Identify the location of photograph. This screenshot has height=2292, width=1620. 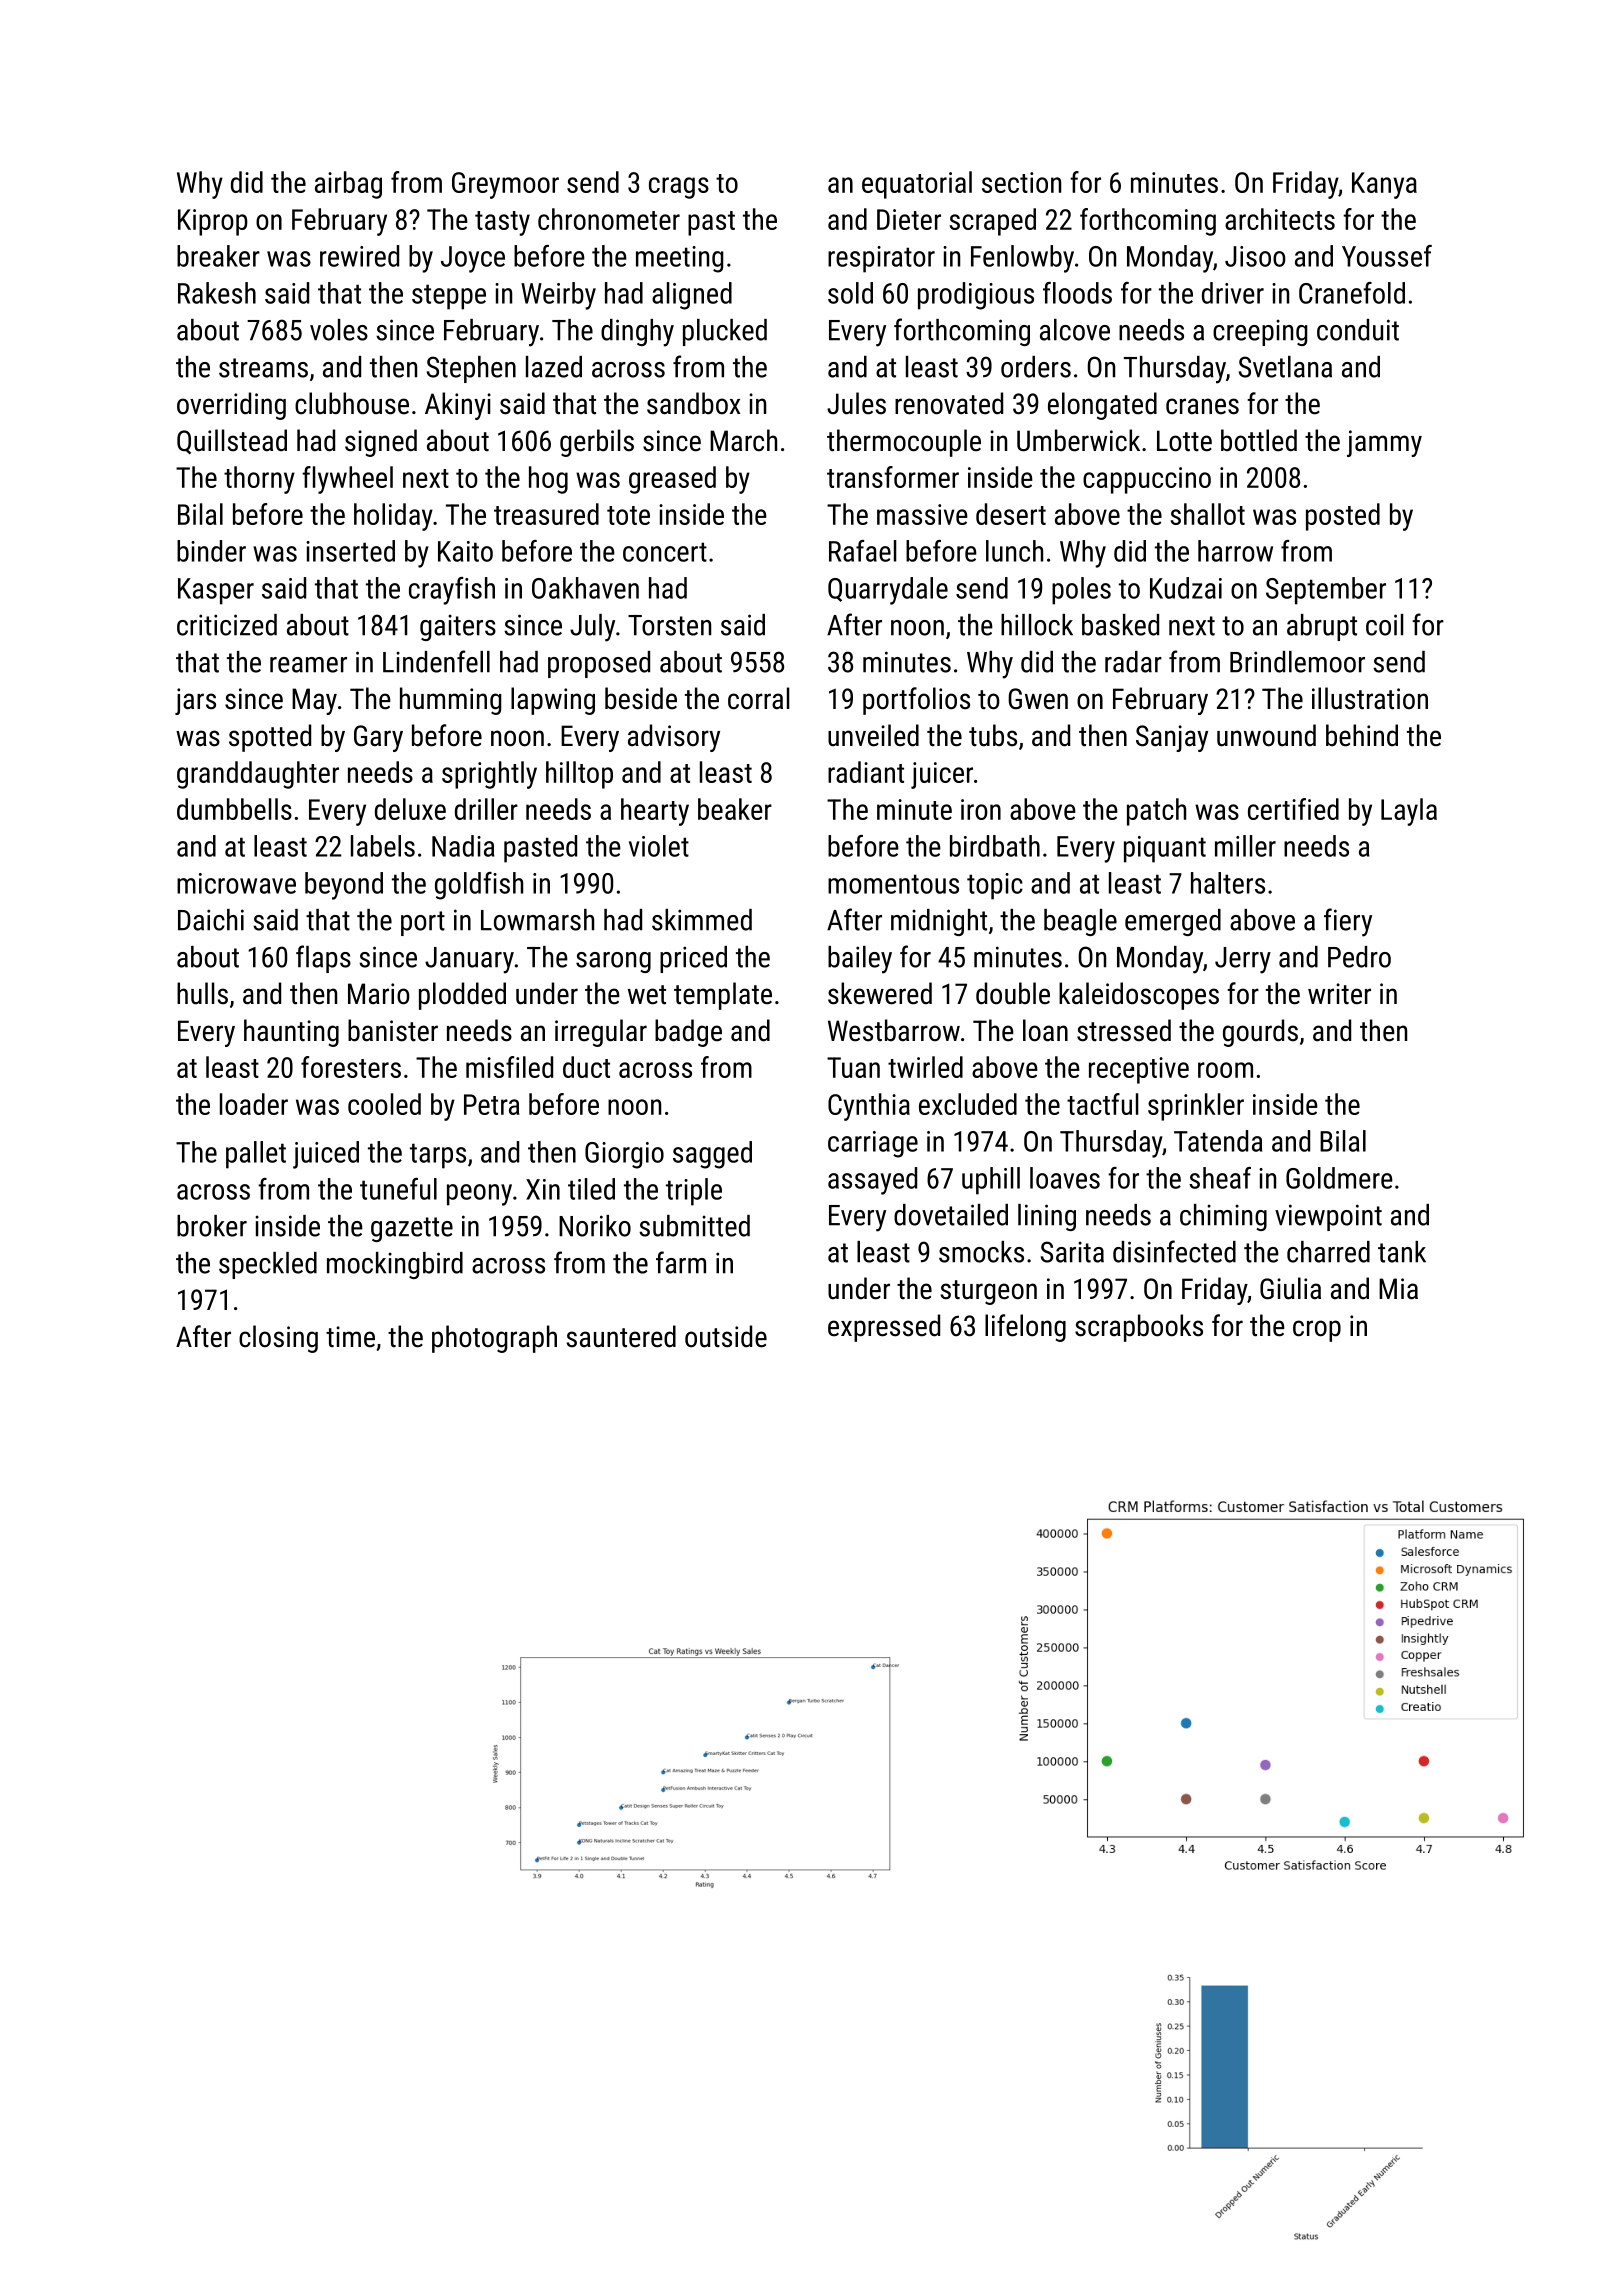
(494, 1339).
